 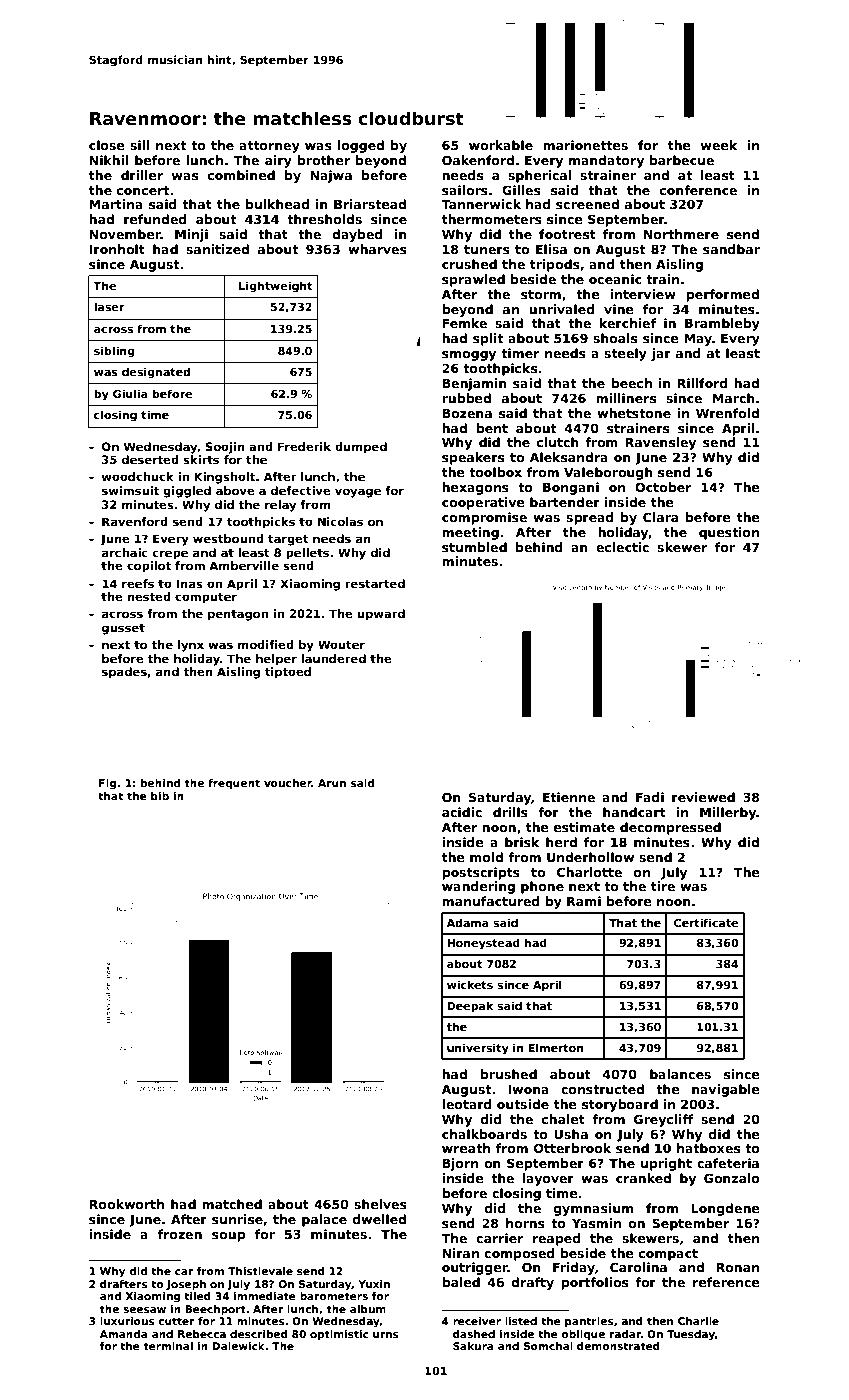 I want to click on Frederik, so click(x=304, y=446).
